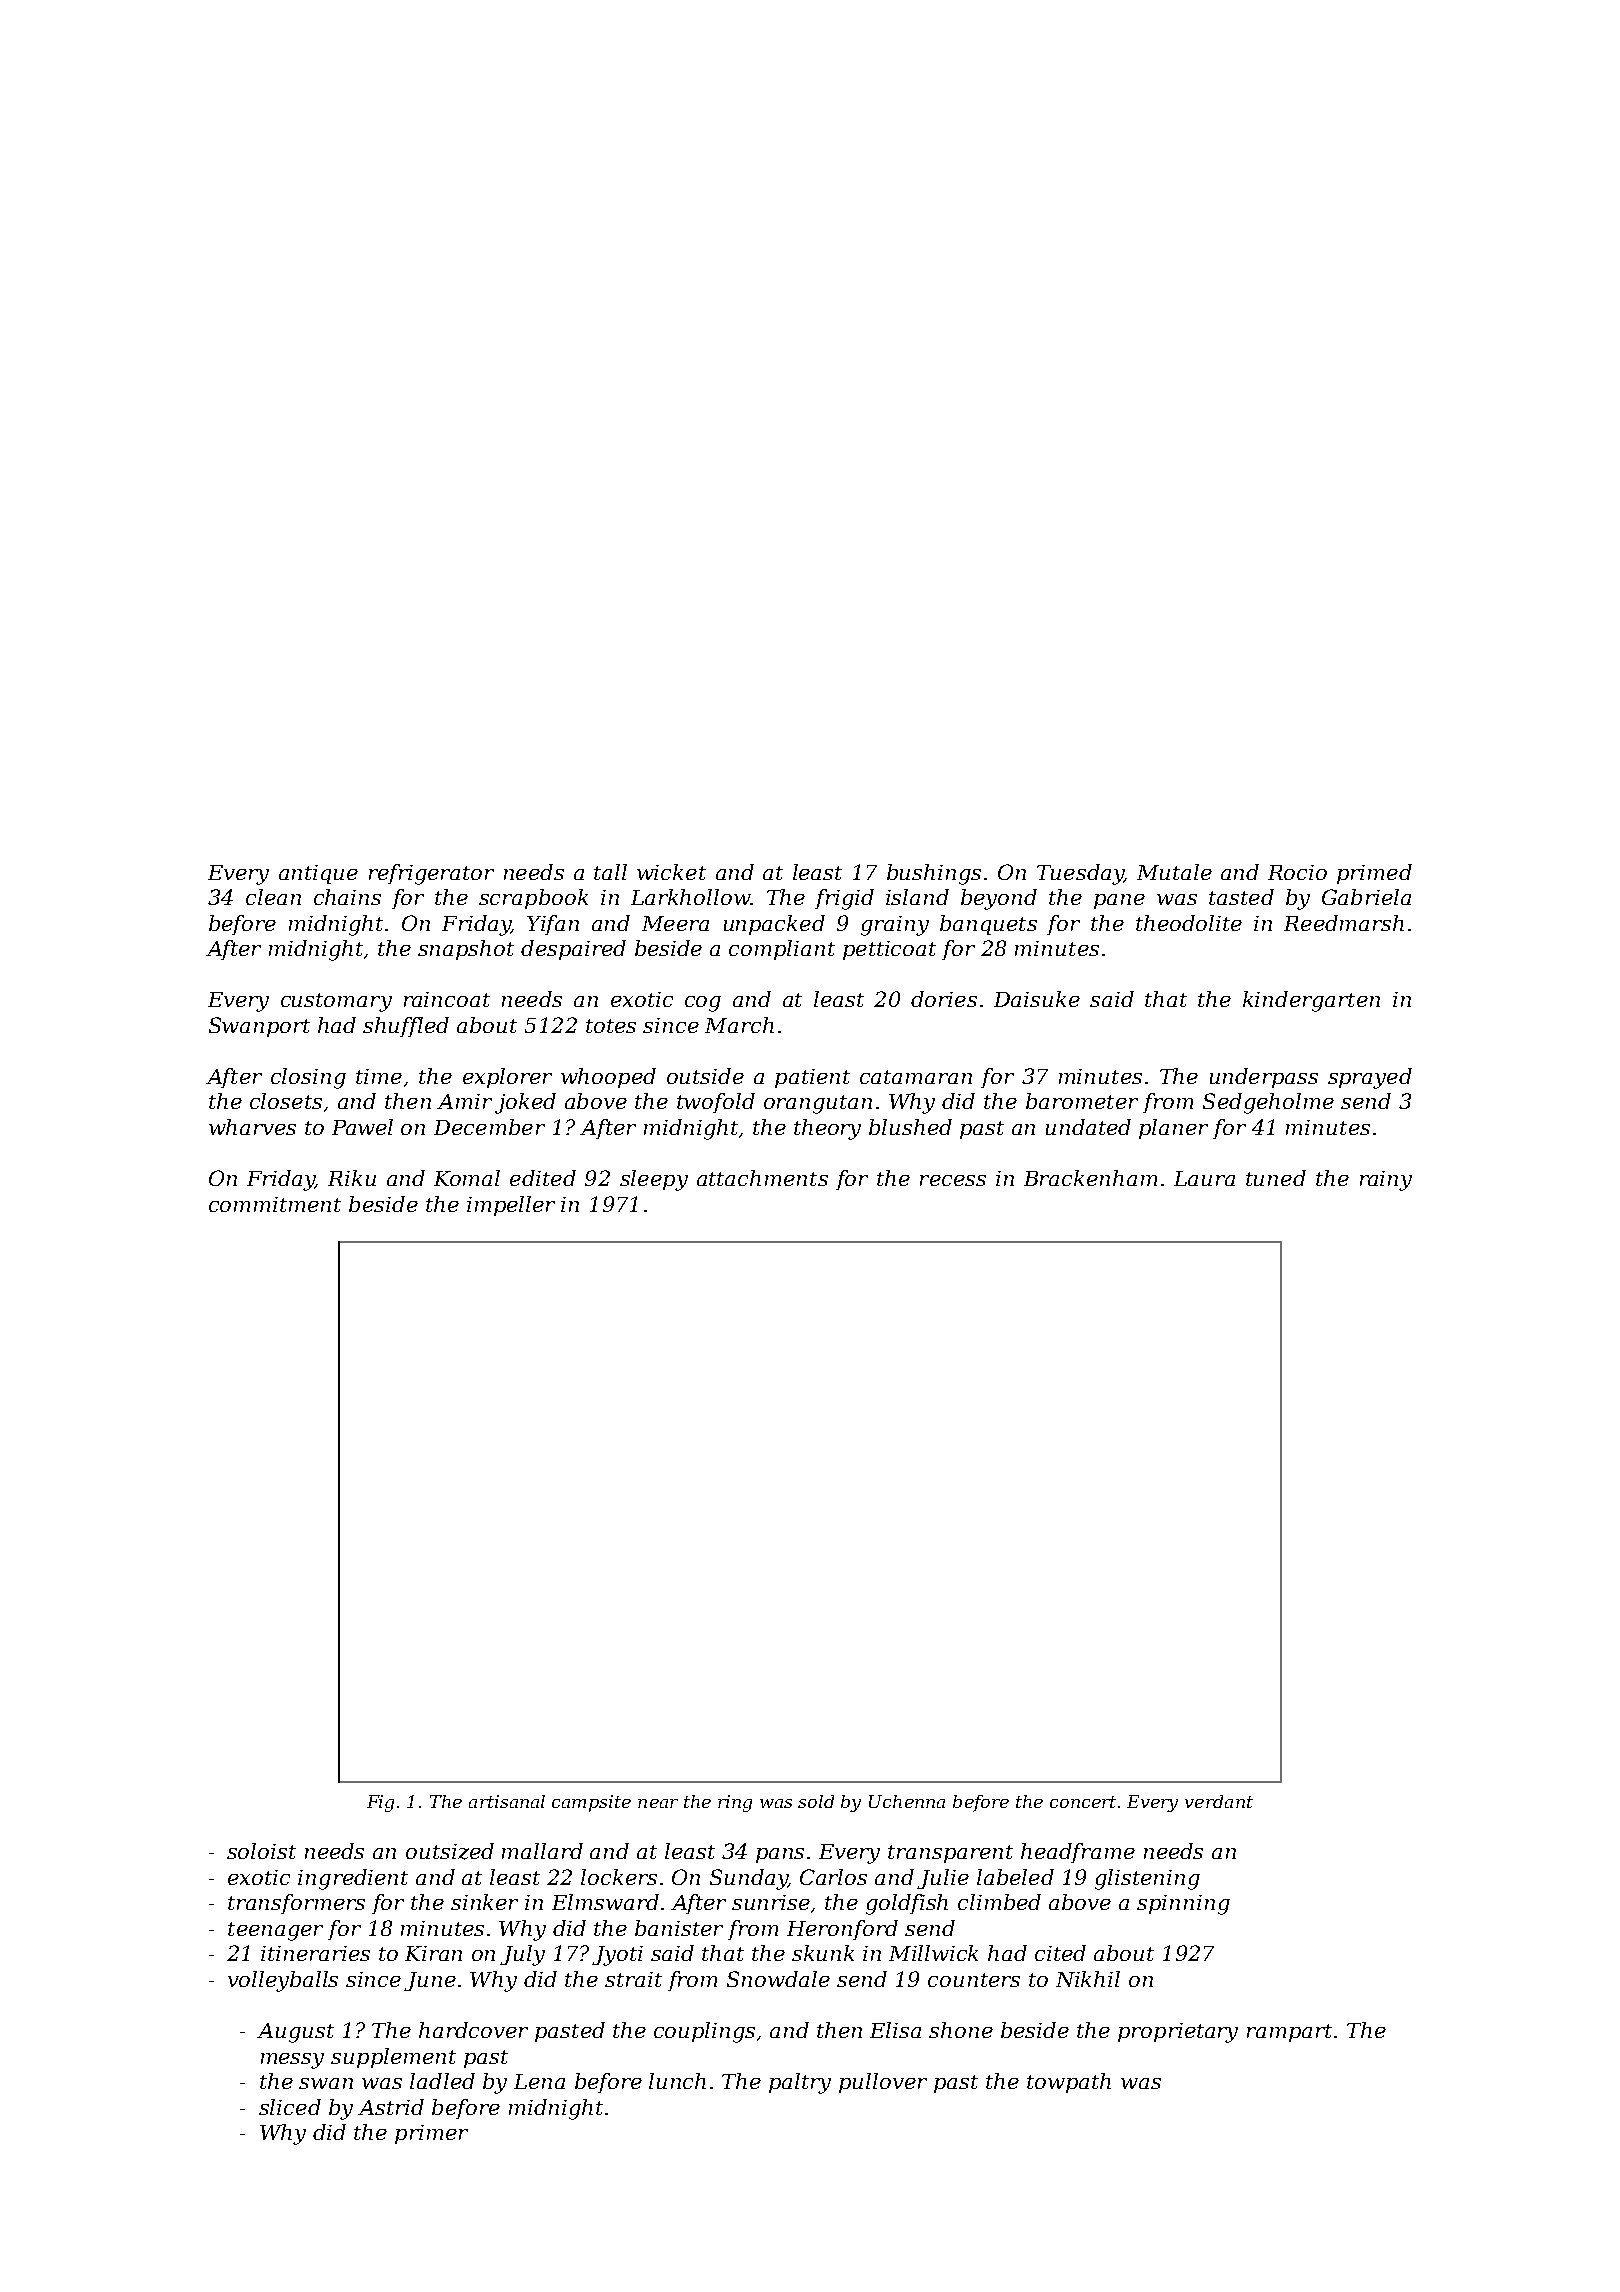 This document has height=2292, width=1620. What do you see at coordinates (1174, 872) in the document?
I see `Mutale` at bounding box center [1174, 872].
